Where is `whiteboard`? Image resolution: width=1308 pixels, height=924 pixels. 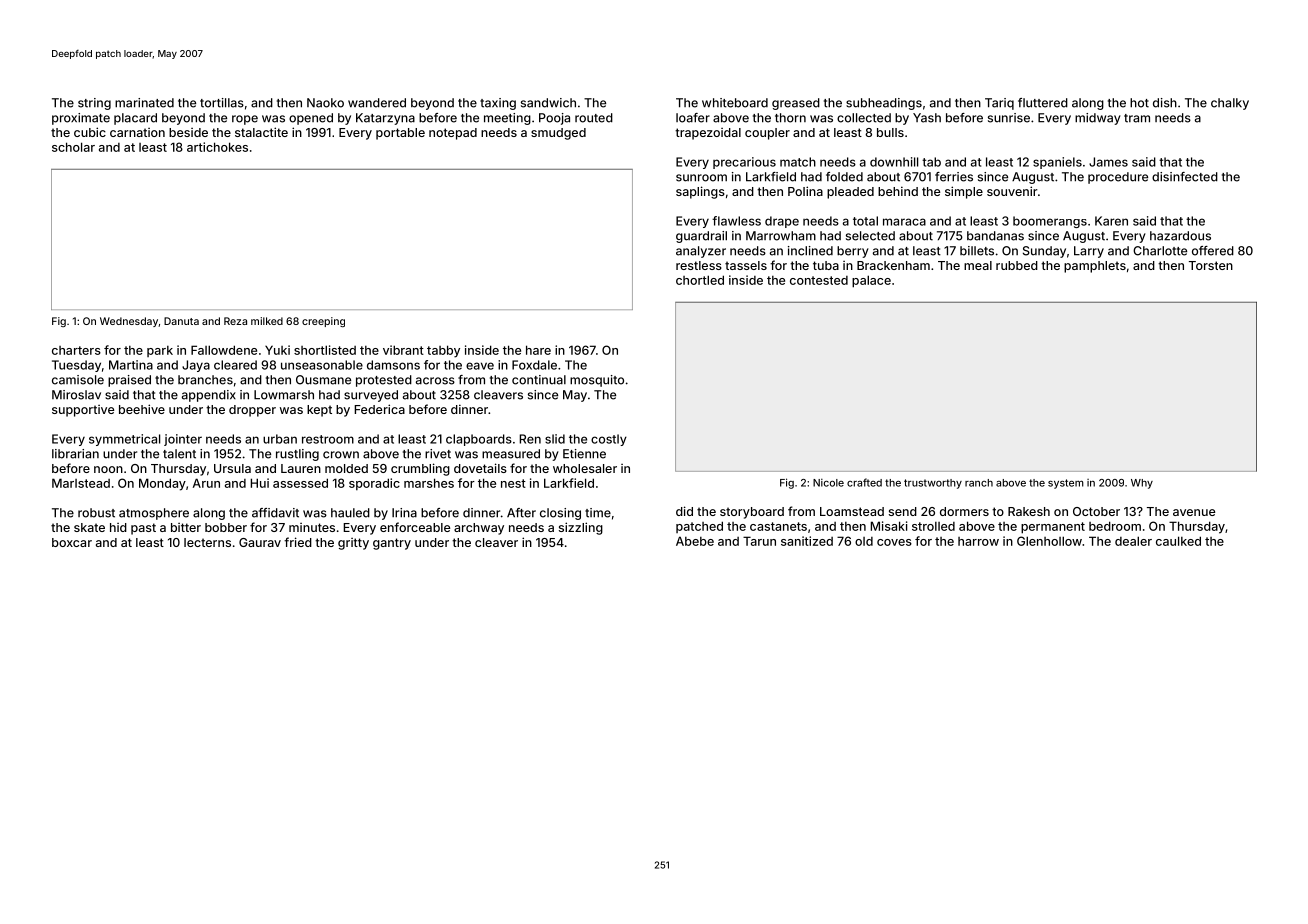
whiteboard is located at coordinates (735, 103).
